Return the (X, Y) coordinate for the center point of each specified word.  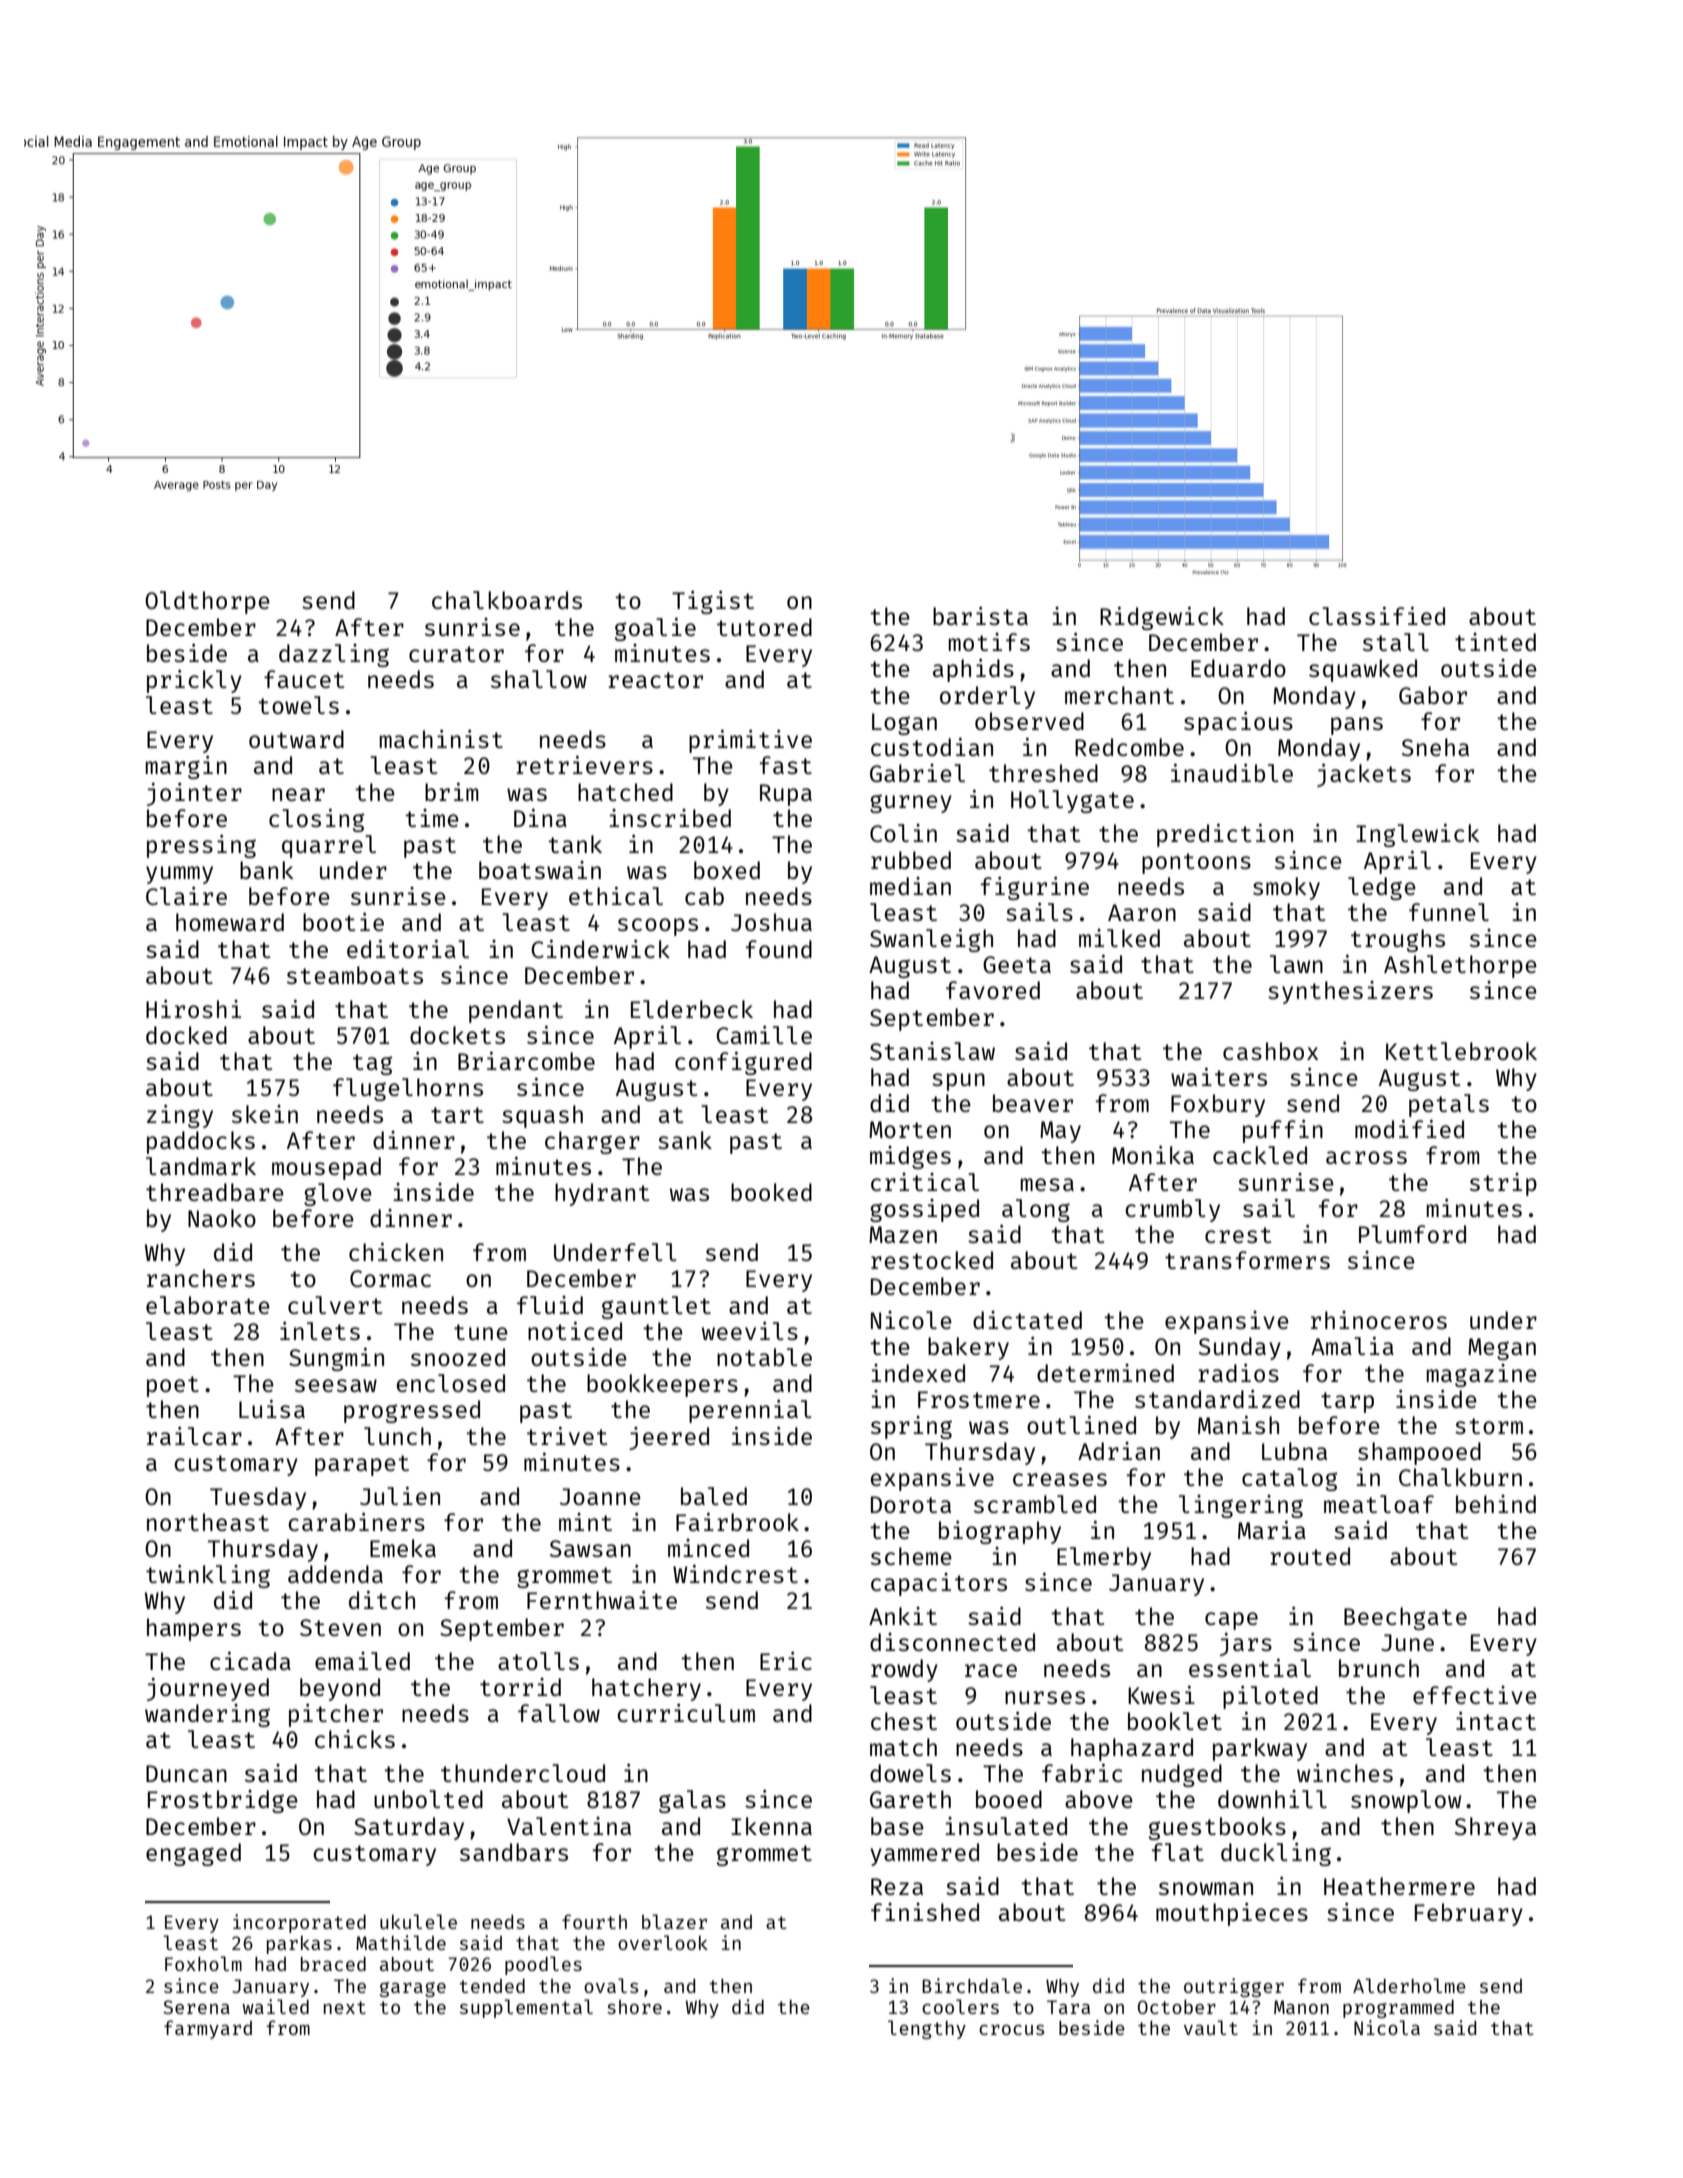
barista (980, 616)
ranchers (201, 1278)
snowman (1206, 1888)
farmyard (208, 2029)
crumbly (1172, 1210)
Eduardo (1238, 668)
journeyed (208, 1689)
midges (910, 1157)
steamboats (355, 975)
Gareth (910, 1799)
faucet (304, 679)
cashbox (1270, 1051)
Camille (764, 1035)
